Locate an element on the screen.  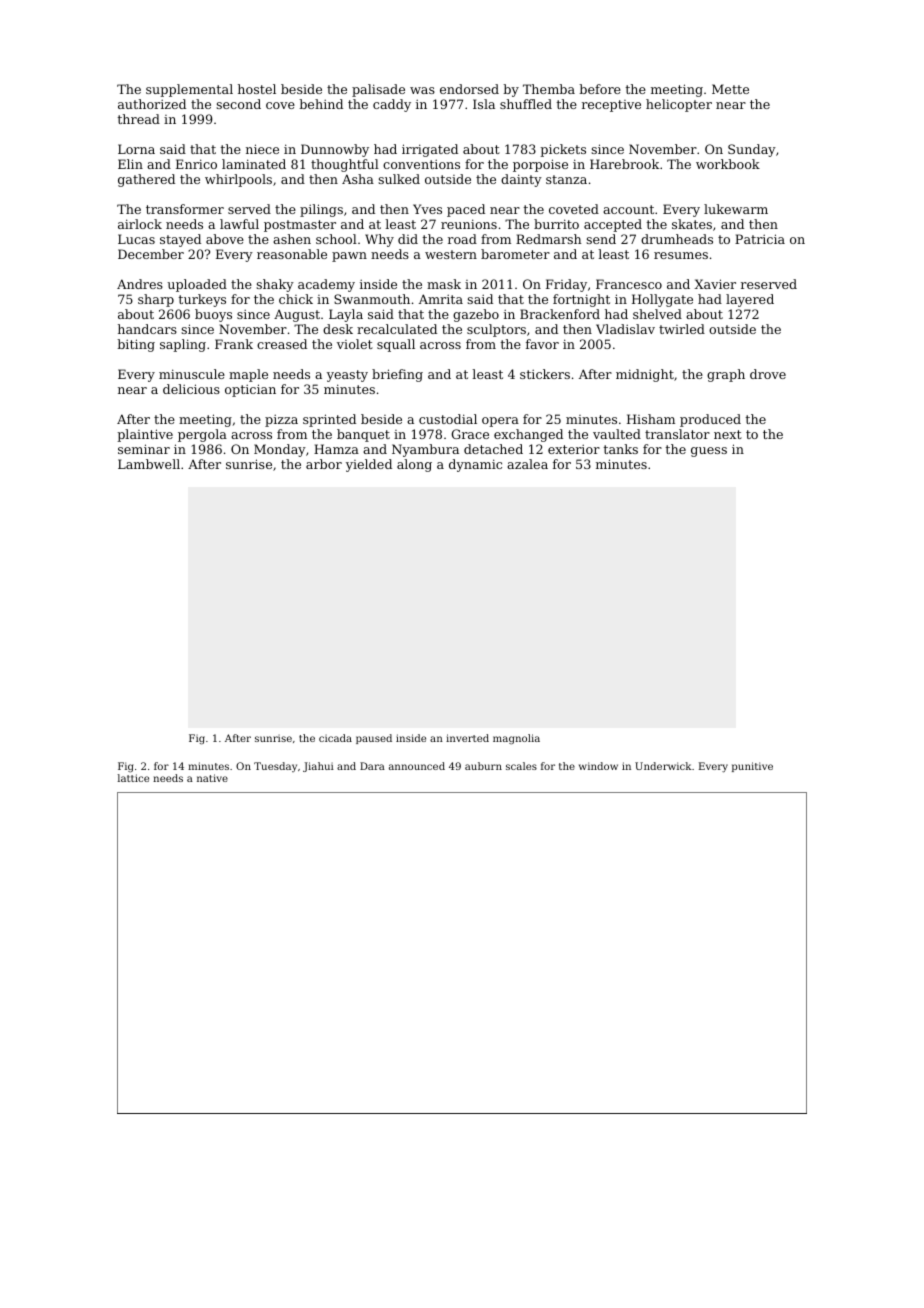
lattice is located at coordinates (133, 778).
